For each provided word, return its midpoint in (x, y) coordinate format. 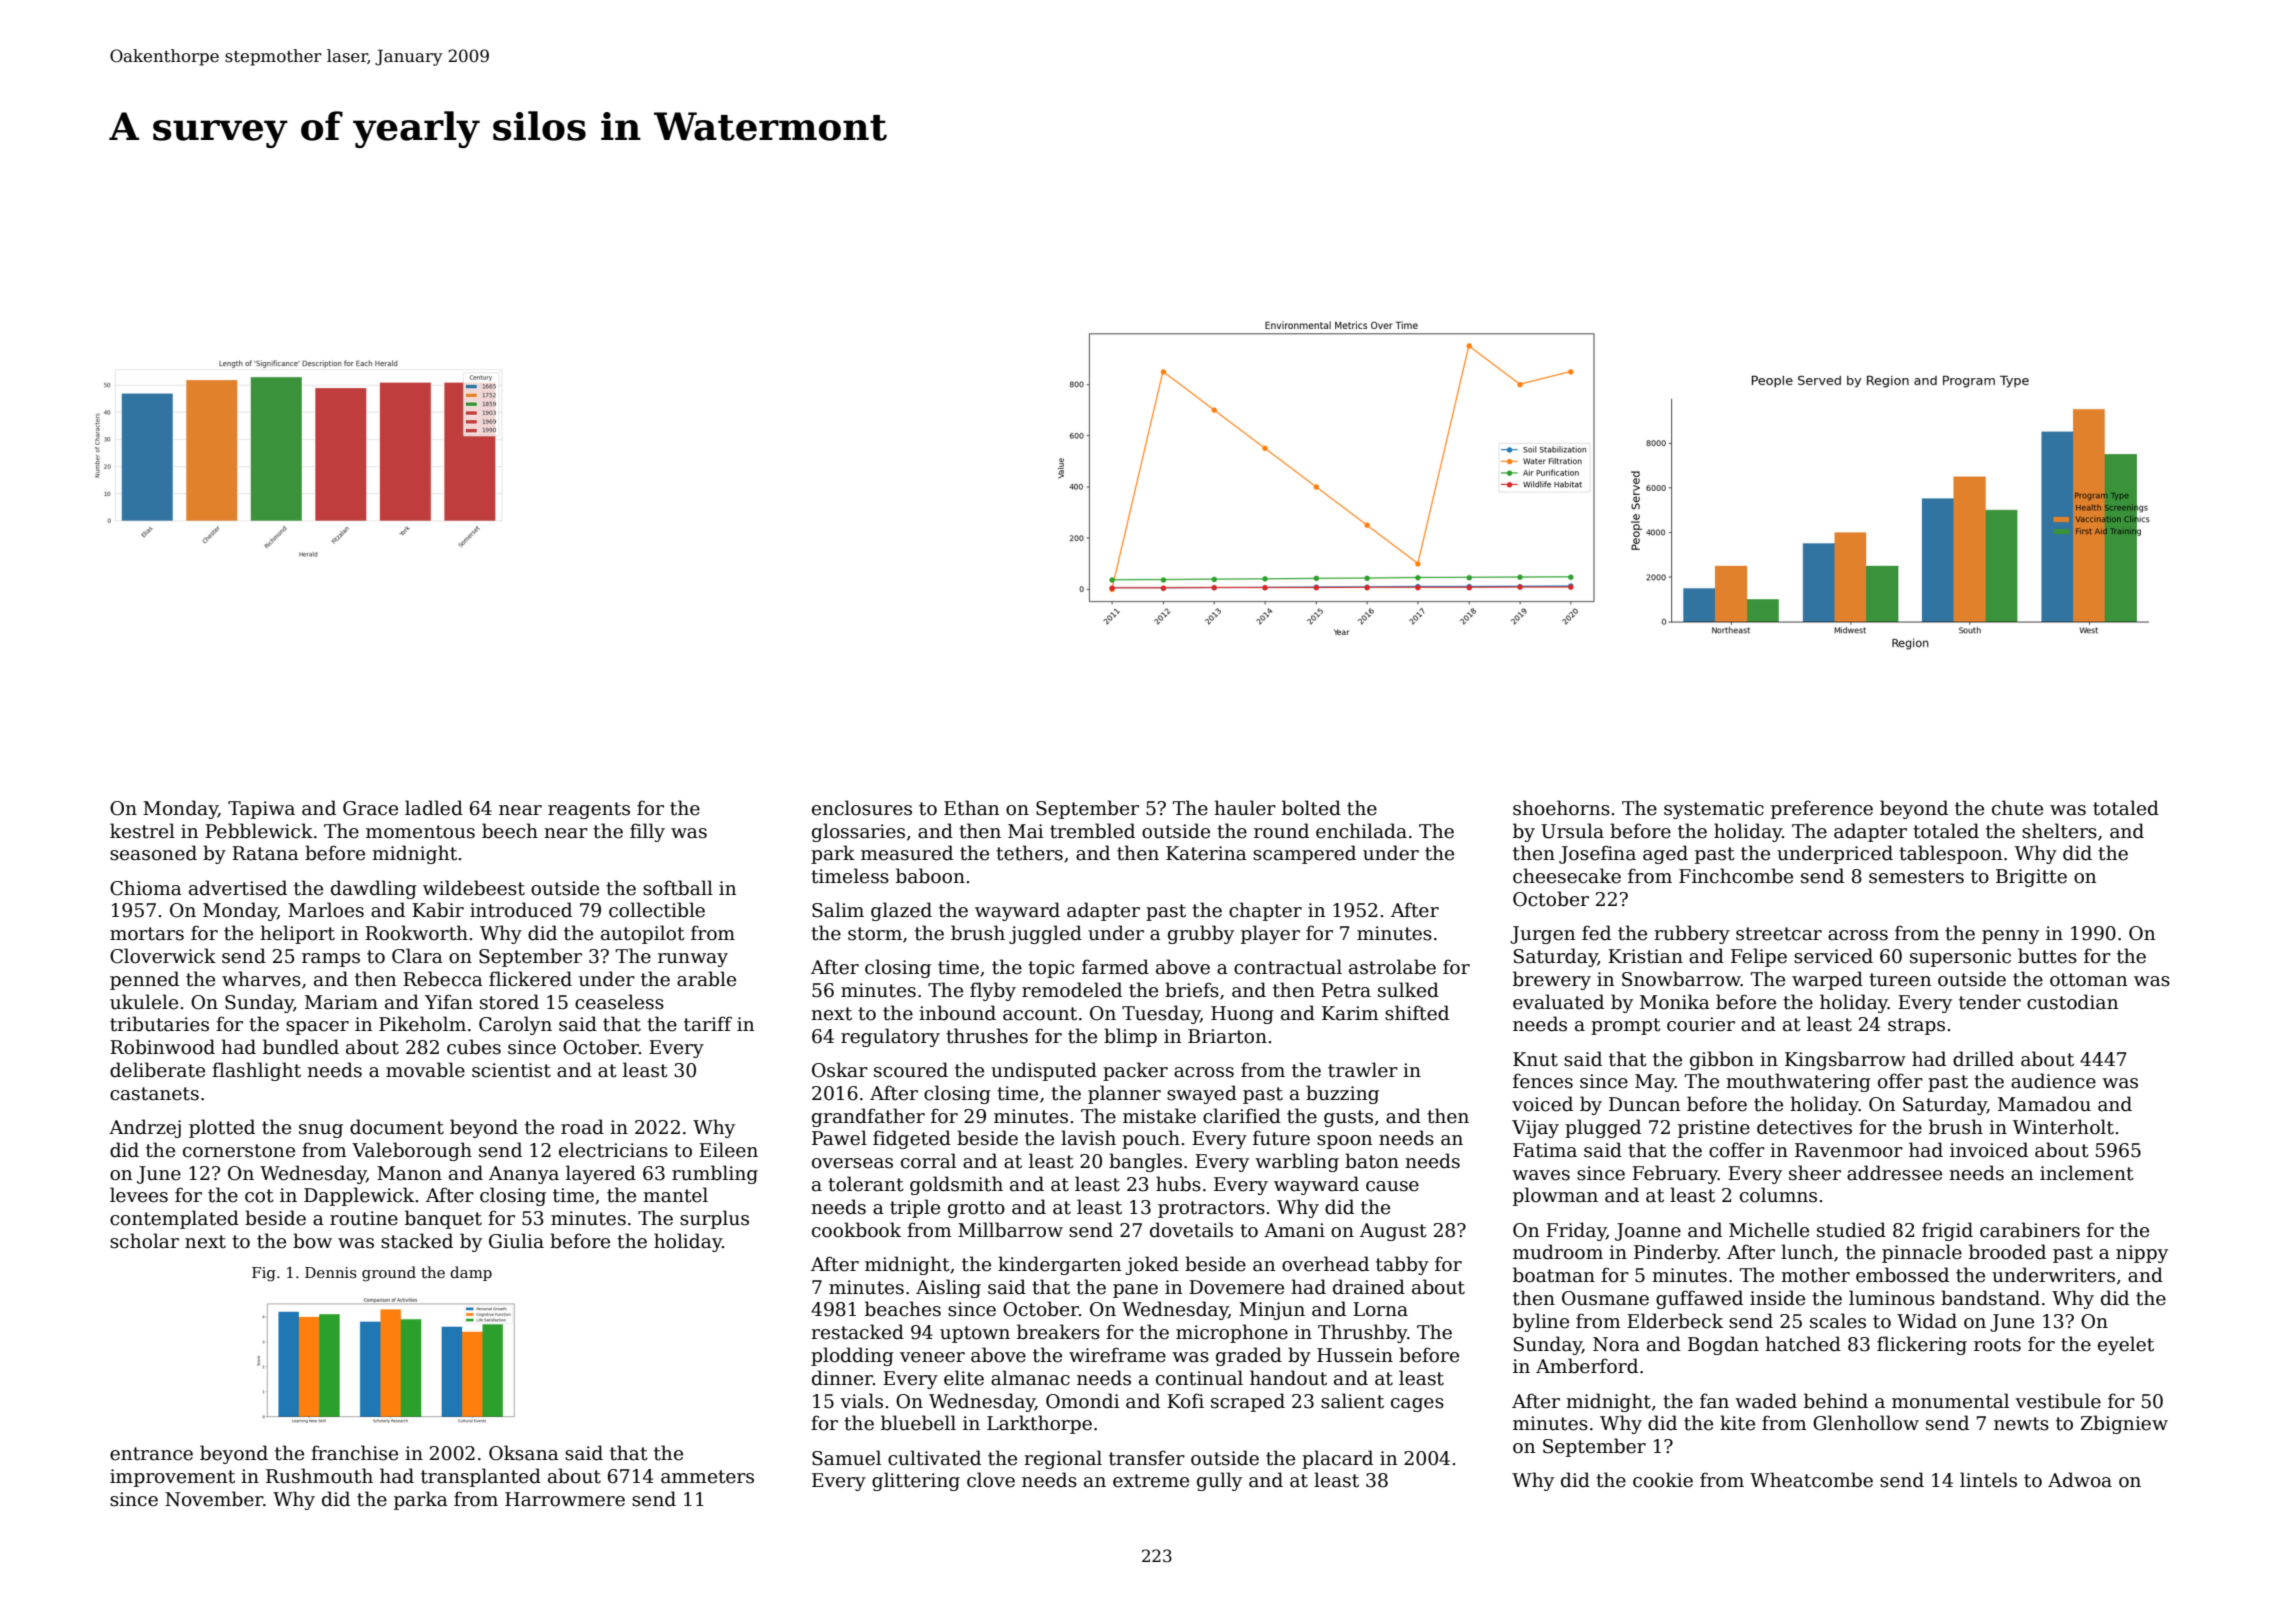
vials (861, 1401)
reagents (589, 810)
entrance (151, 1454)
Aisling (948, 1288)
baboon (930, 876)
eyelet (2126, 1345)
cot (259, 1196)
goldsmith (956, 1185)
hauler (1245, 808)
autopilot (643, 934)
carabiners (2030, 1230)
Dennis (331, 1272)
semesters (1916, 877)
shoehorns (1561, 808)
